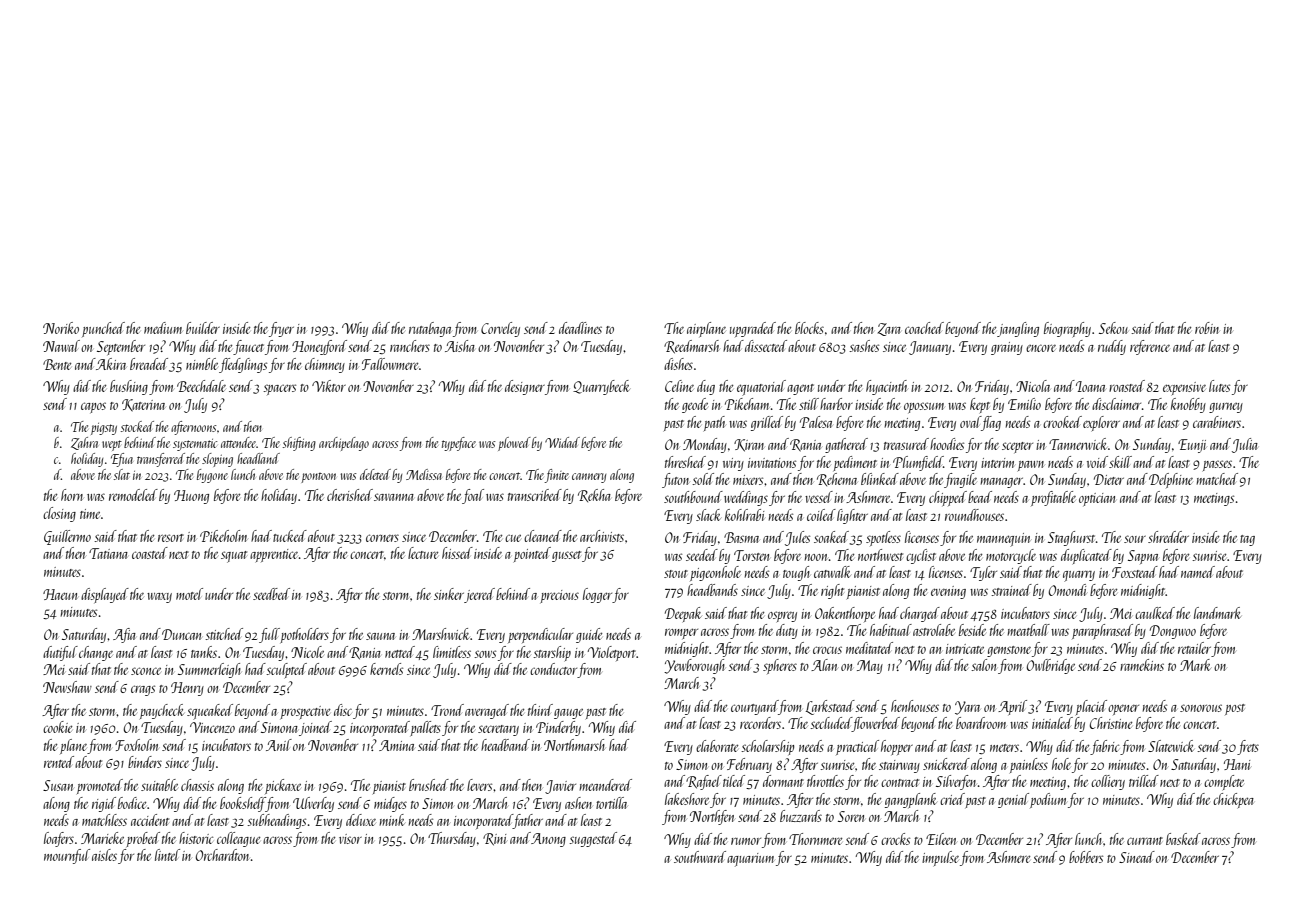 The width and height of the image is (1308, 924). I want to click on visor, so click(350, 839).
